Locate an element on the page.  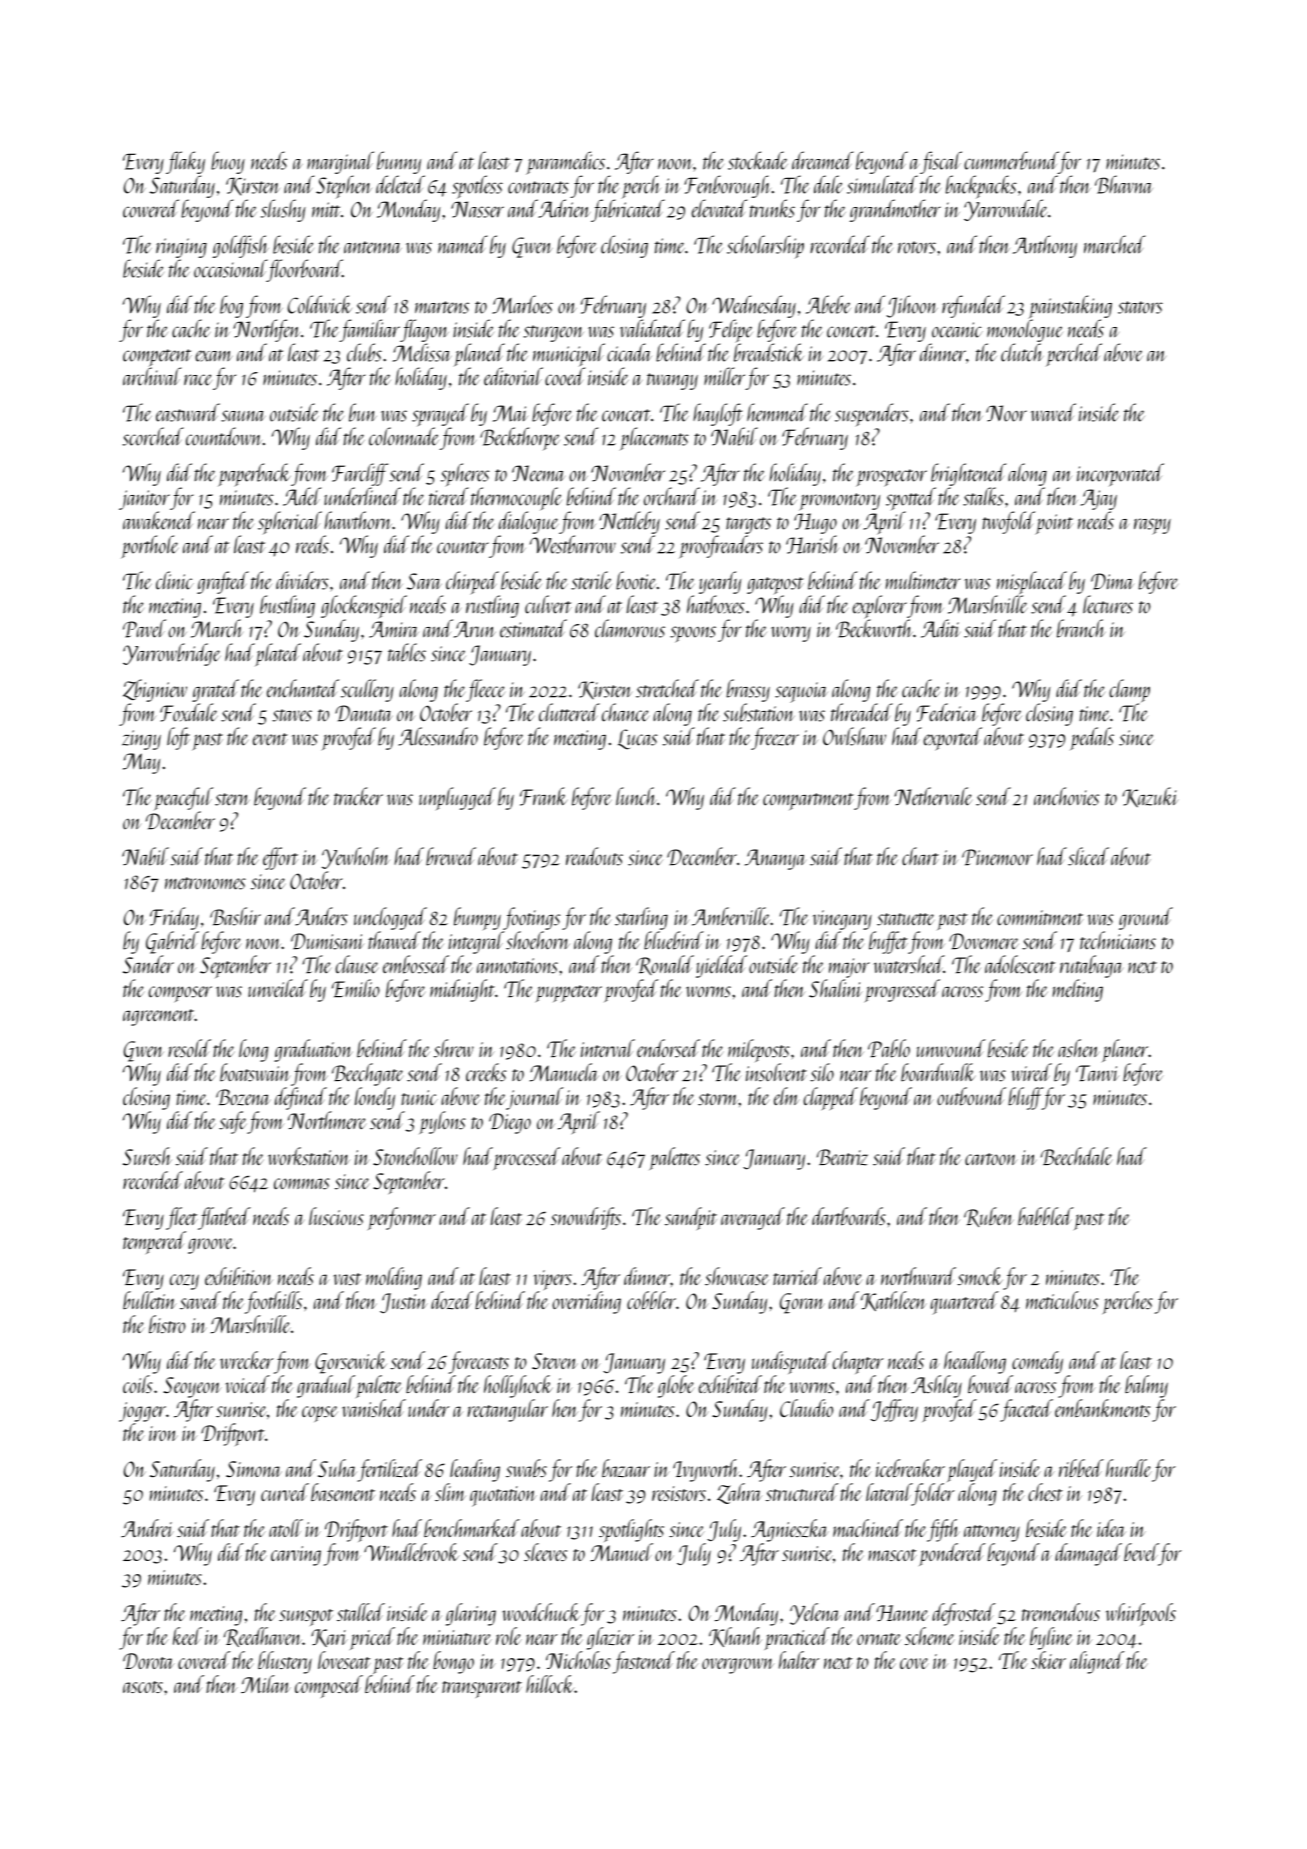
flaky is located at coordinates (185, 162).
